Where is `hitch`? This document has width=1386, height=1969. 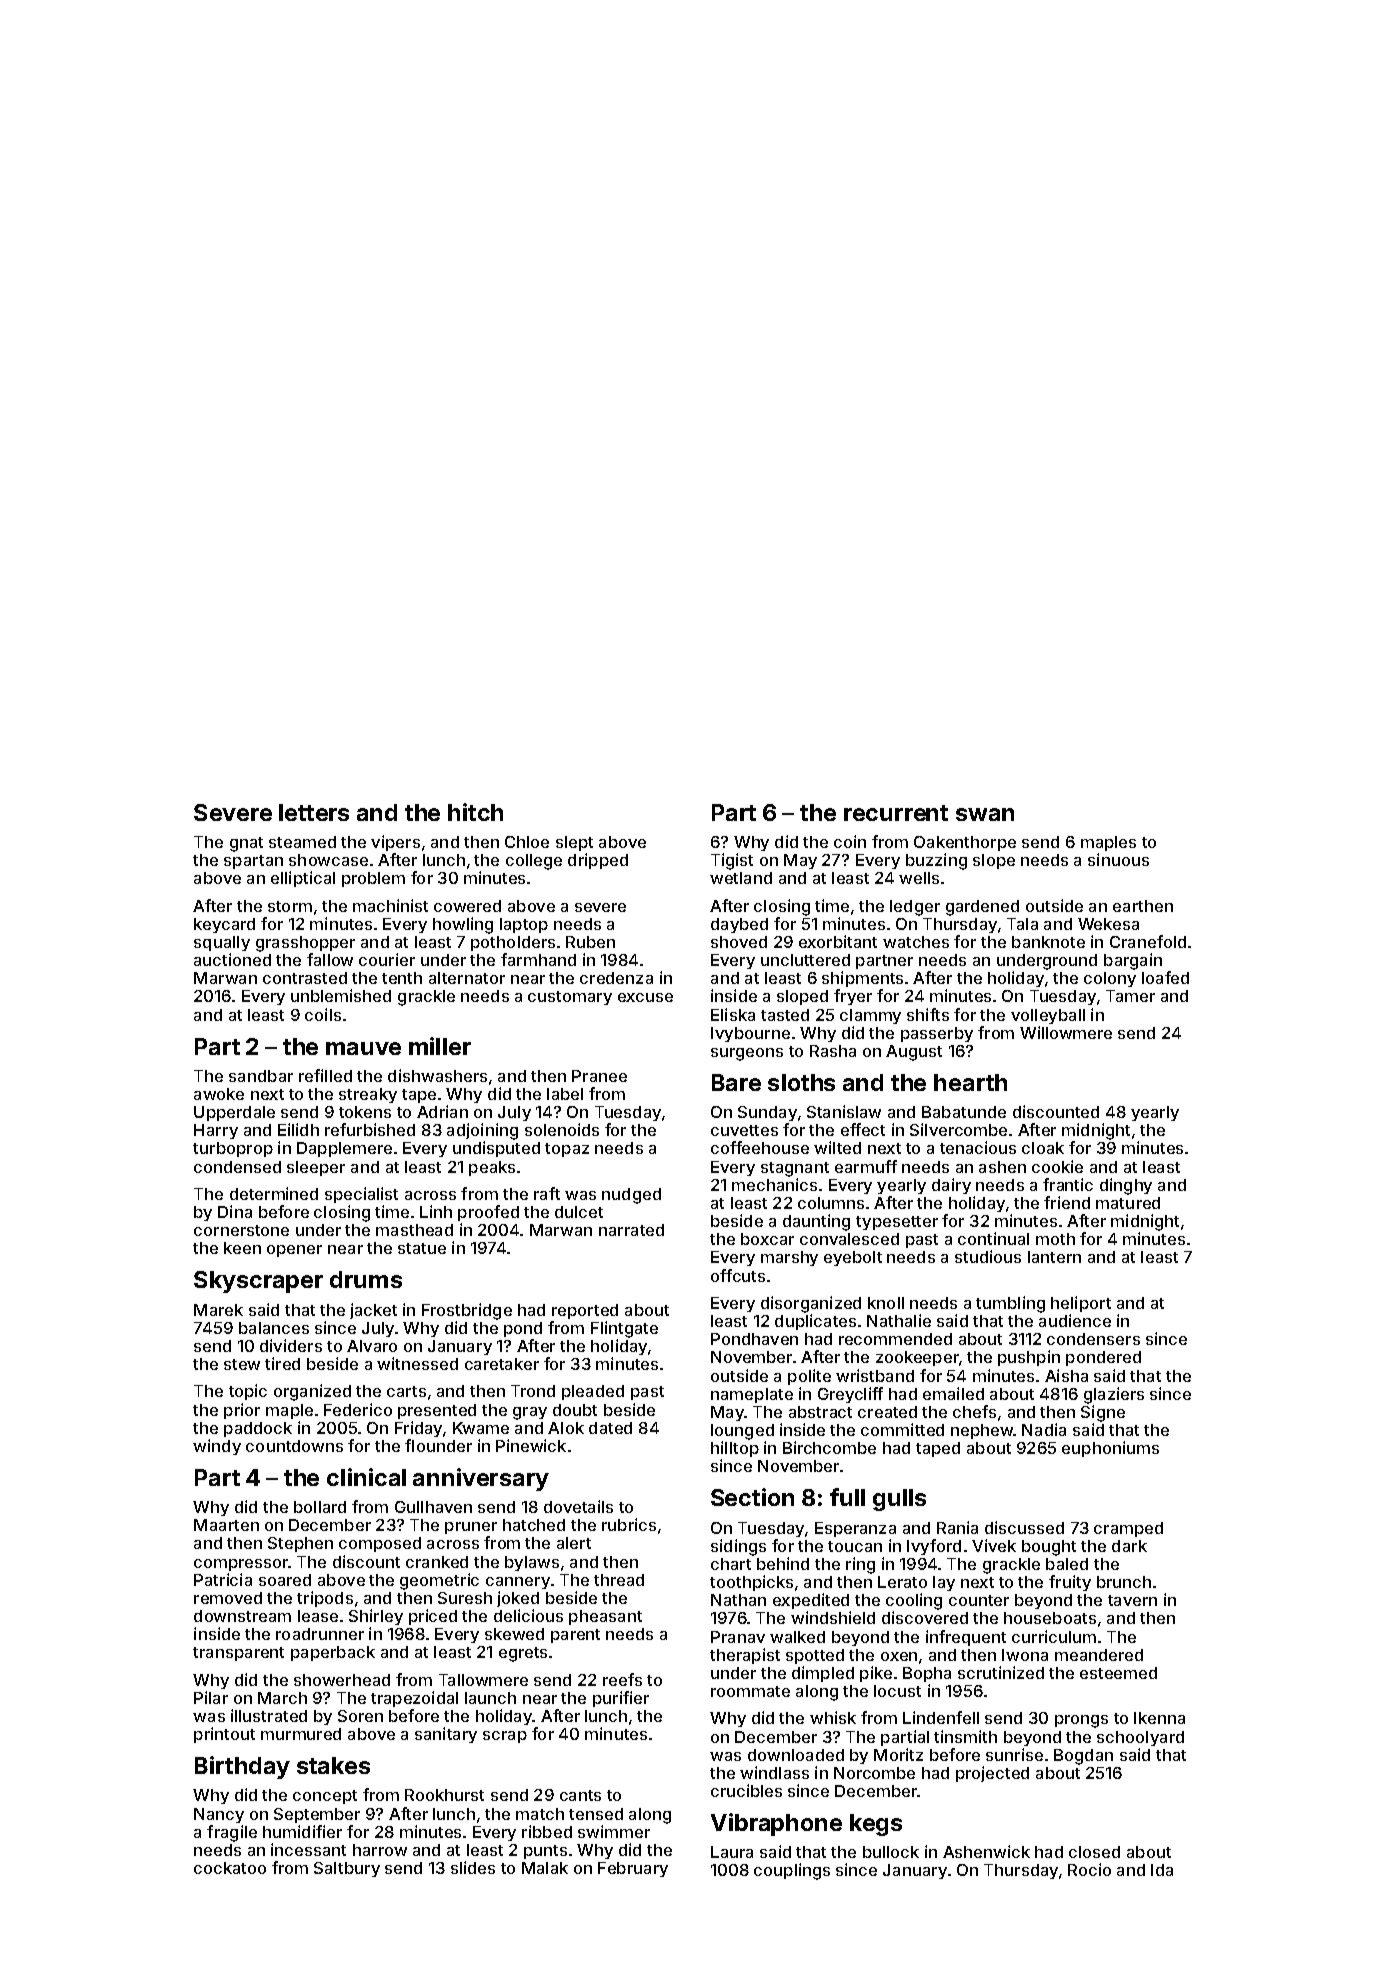
hitch is located at coordinates (475, 812).
